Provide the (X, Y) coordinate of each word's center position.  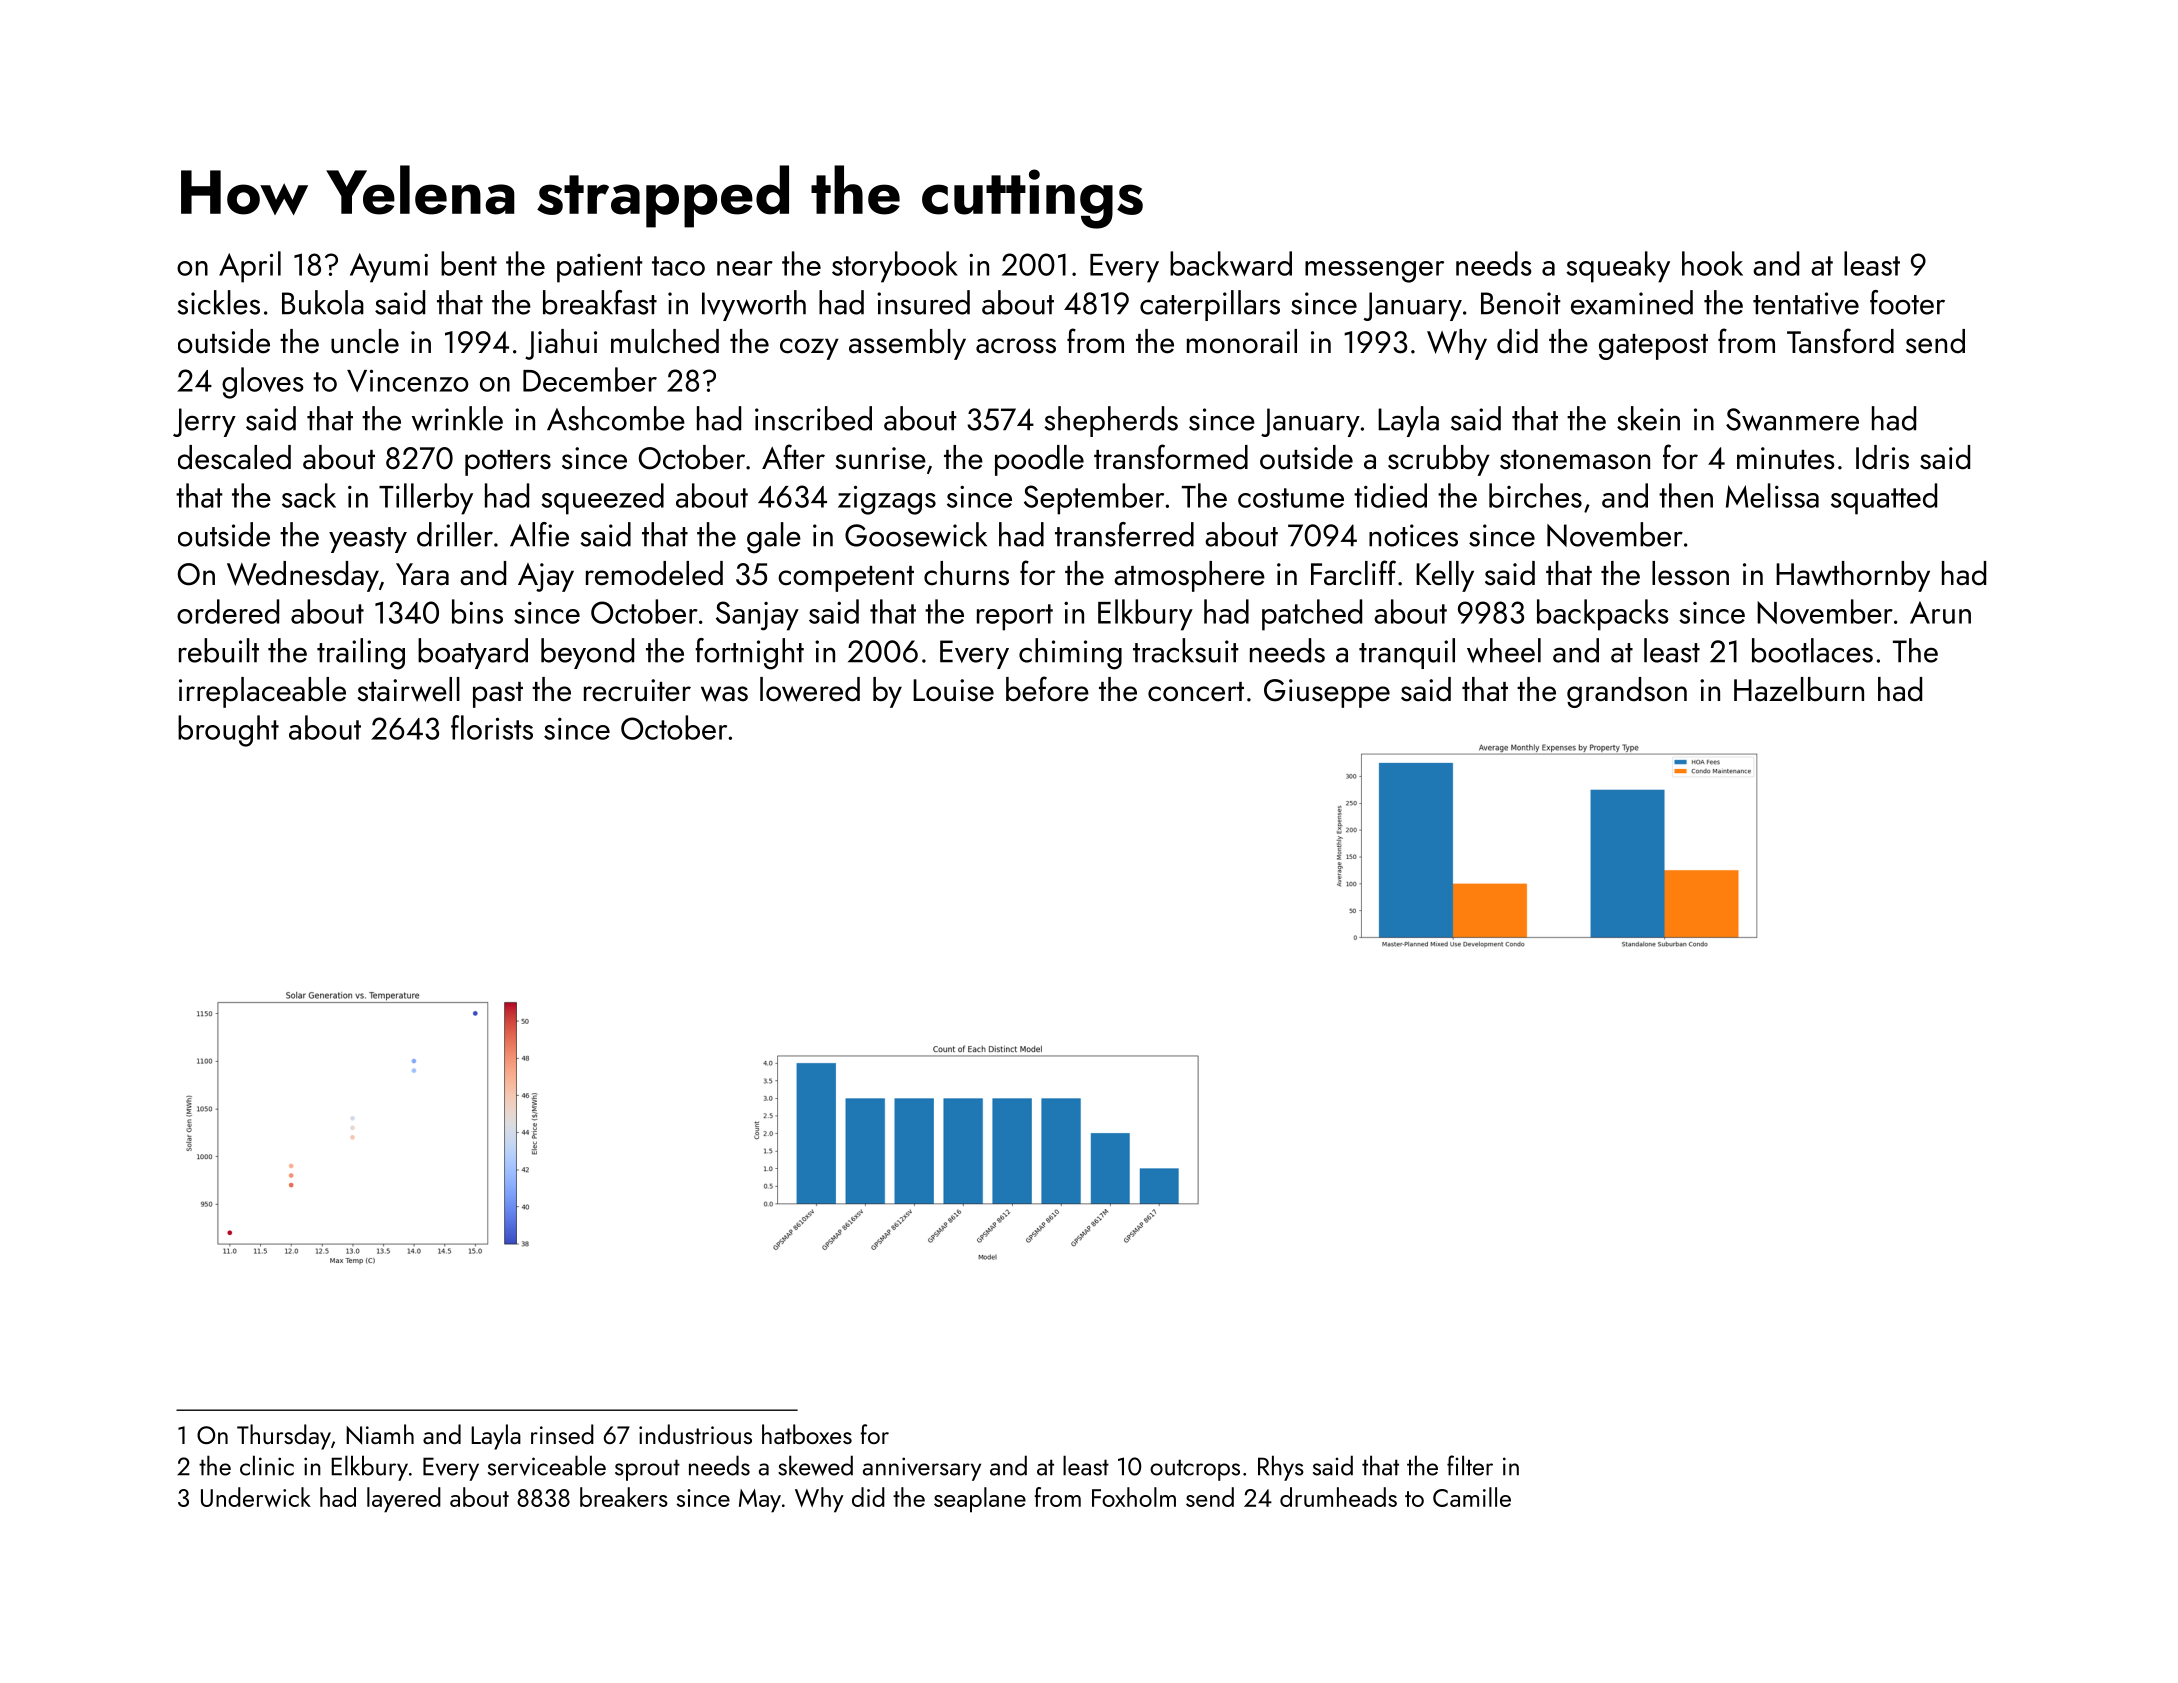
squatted (1884, 499)
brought (228, 731)
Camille (1472, 1497)
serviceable (547, 1465)
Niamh (380, 1434)
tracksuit (1186, 650)
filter (1470, 1465)
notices (1413, 535)
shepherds (1111, 421)
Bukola (323, 302)
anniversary (922, 1469)
